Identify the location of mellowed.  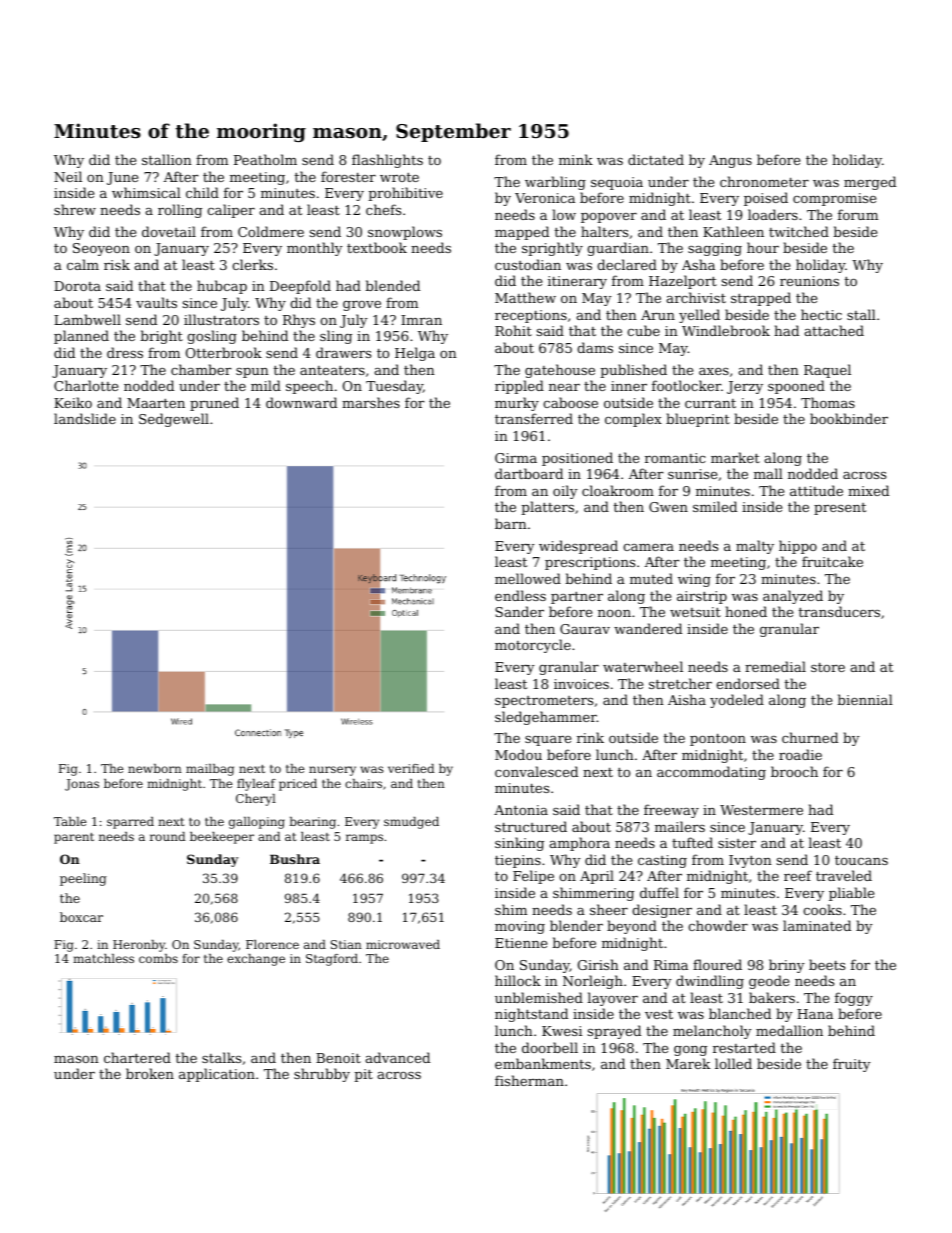
(528, 578).
